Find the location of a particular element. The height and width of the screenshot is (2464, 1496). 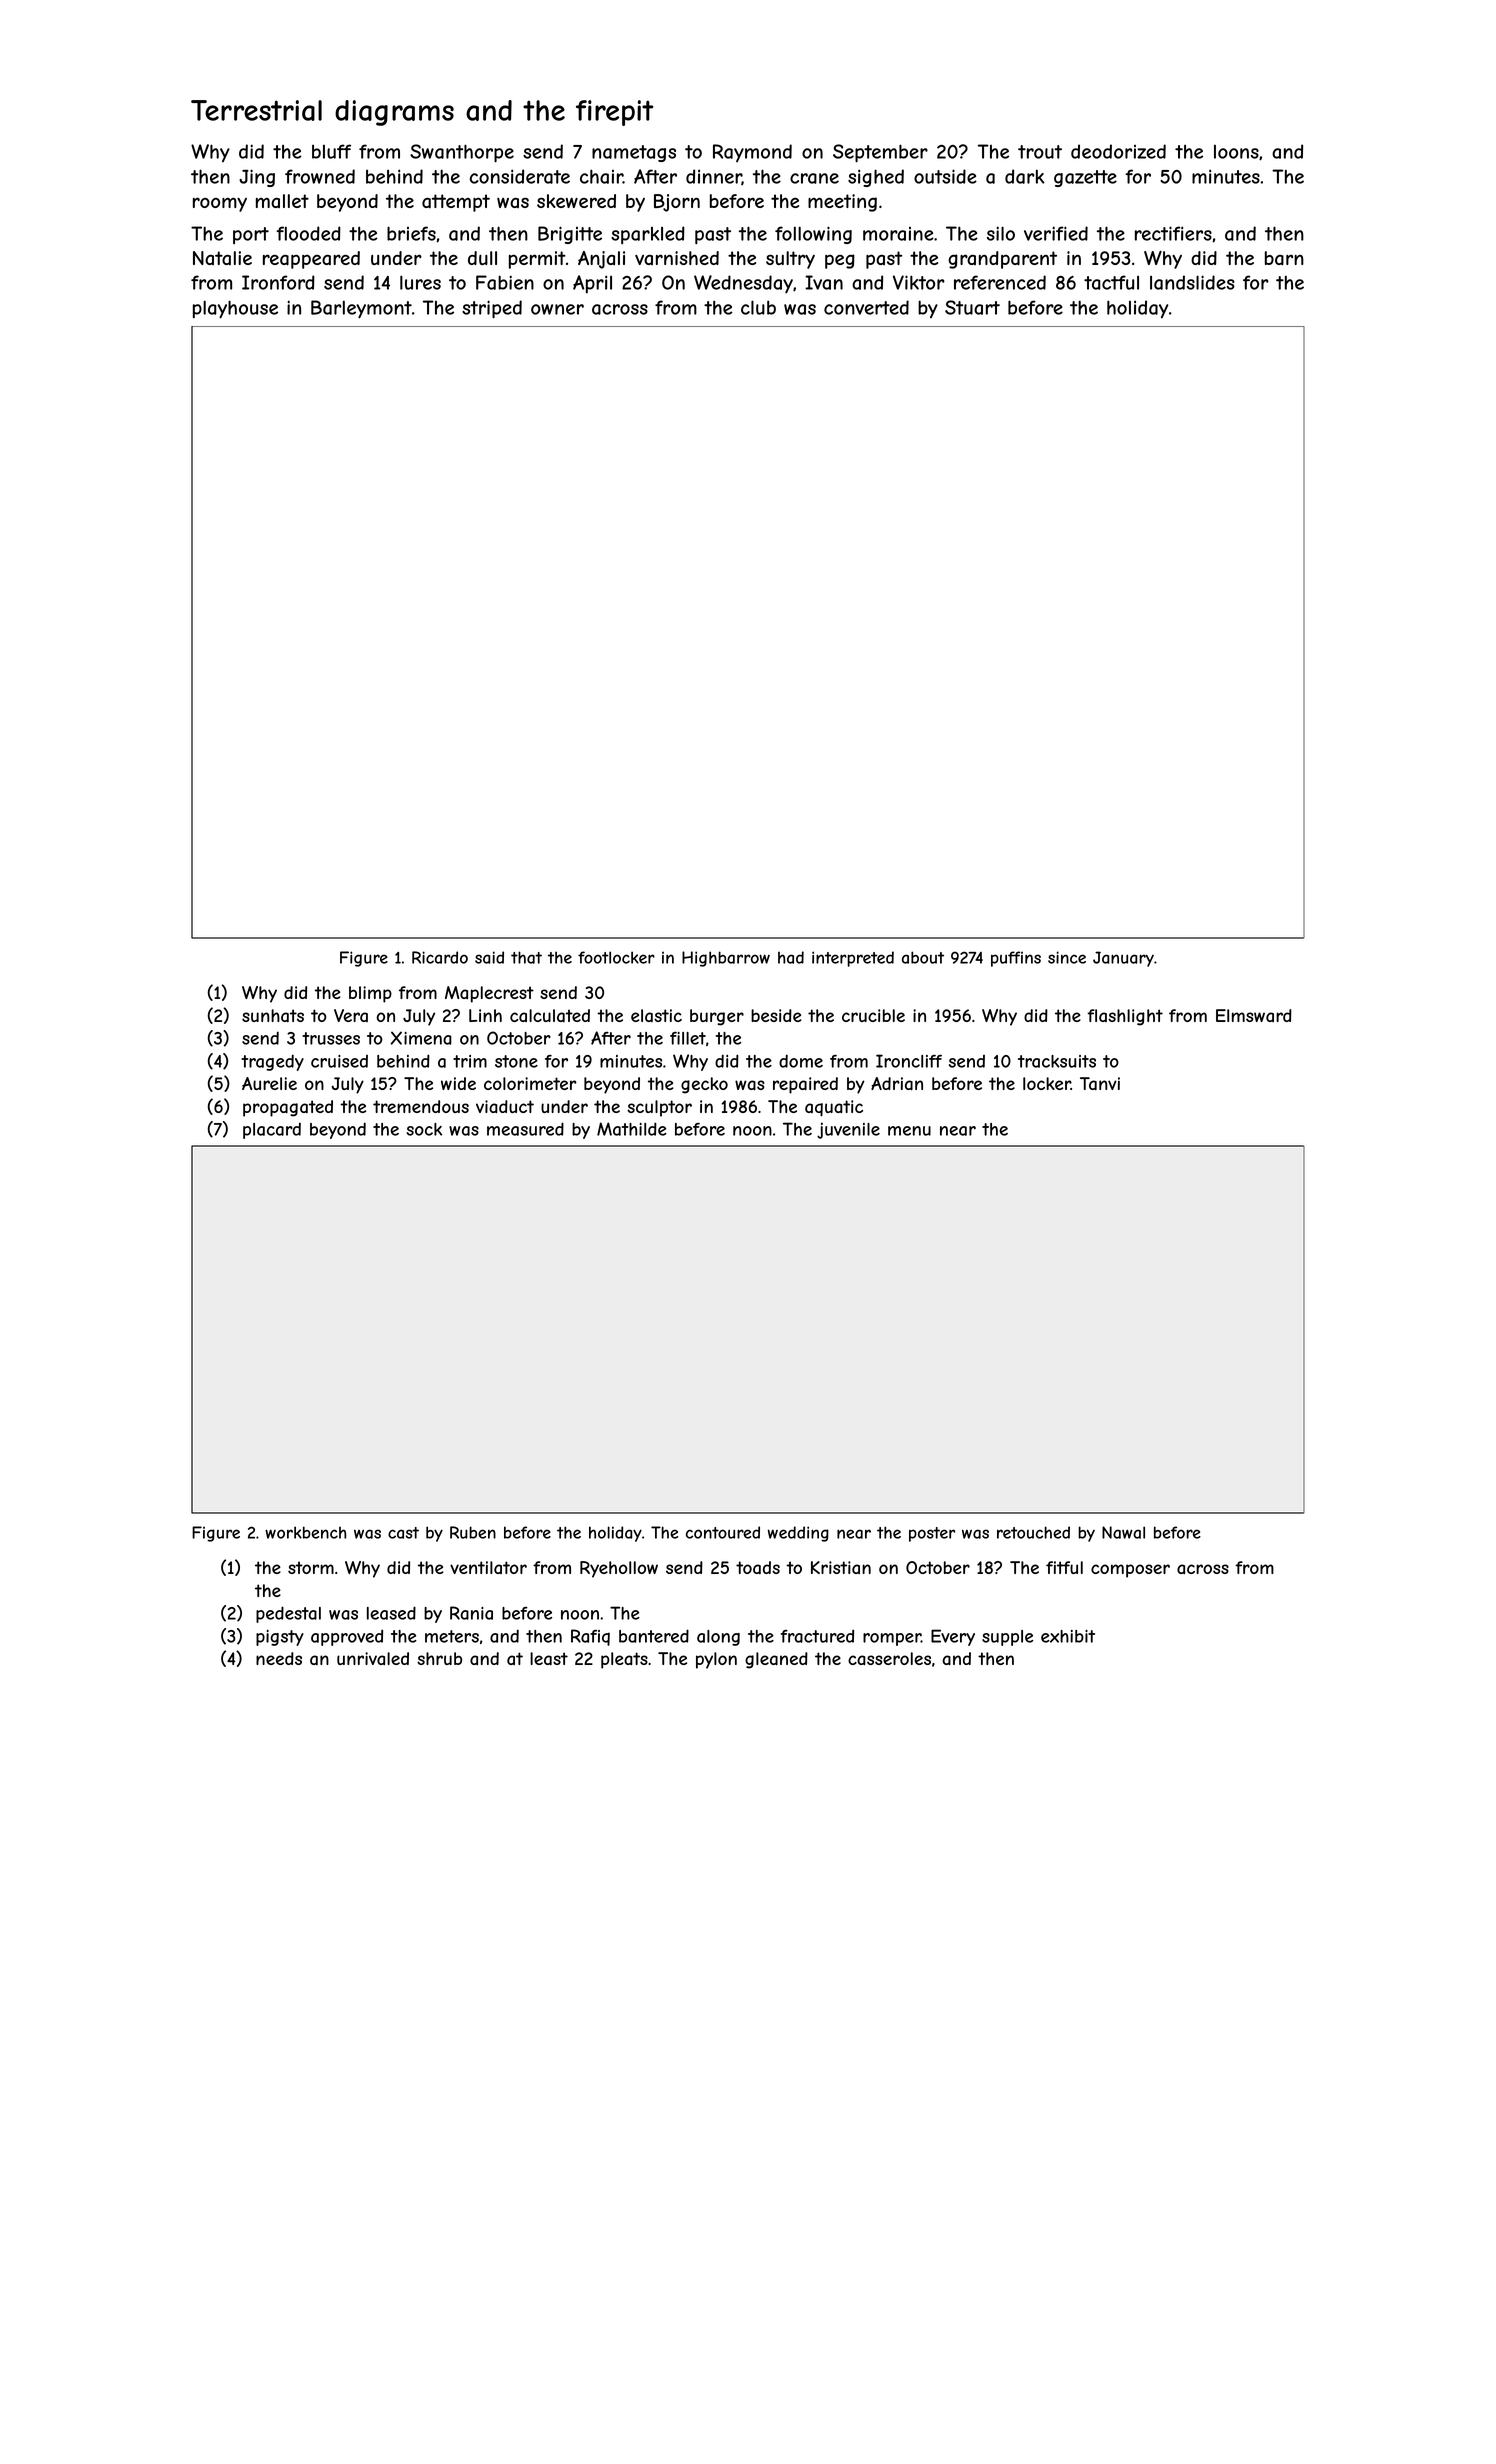

workbench is located at coordinates (305, 1532).
